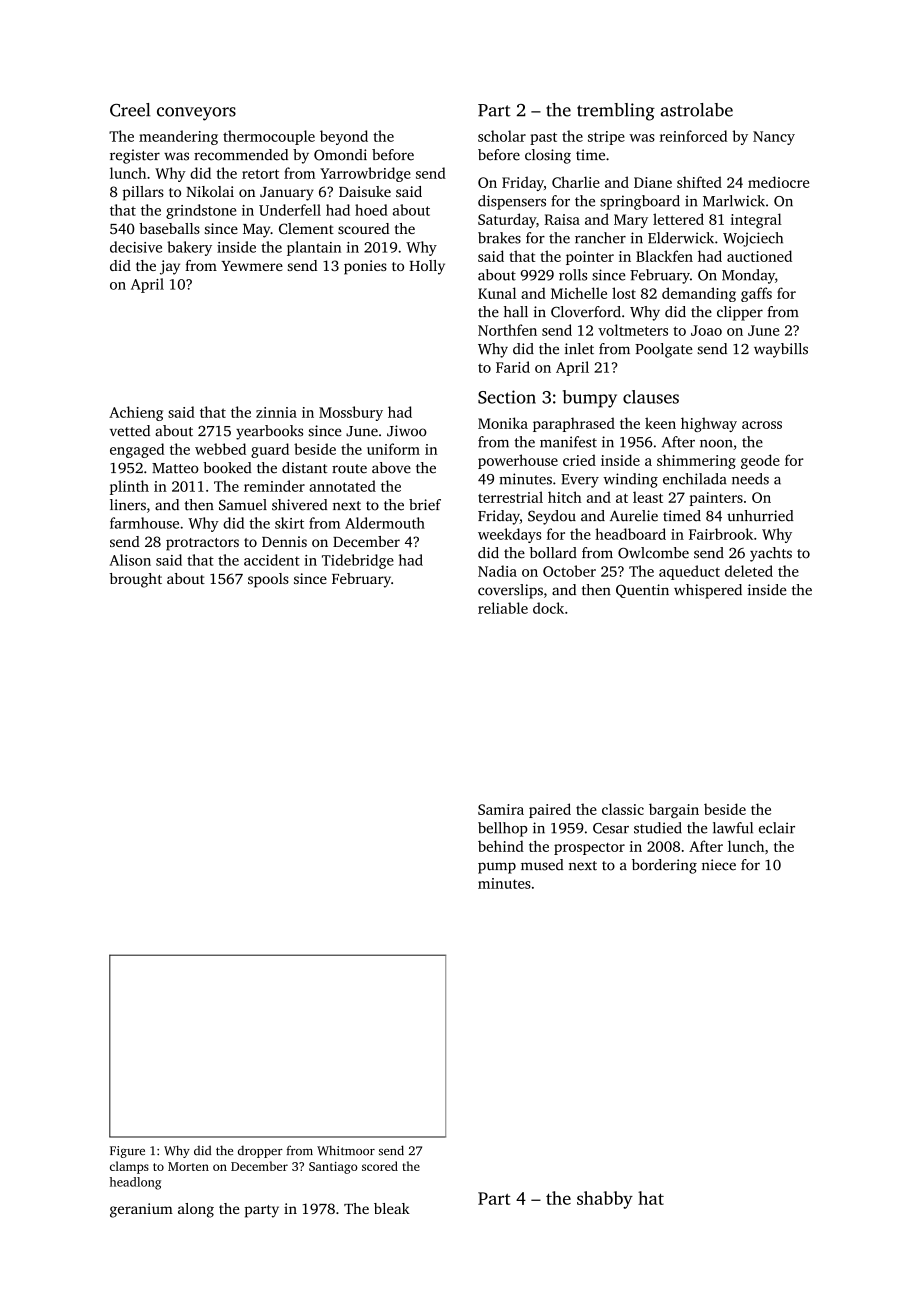 The height and width of the document is (1308, 924). Describe the element at coordinates (252, 266) in the document. I see `Yewmere` at that location.
